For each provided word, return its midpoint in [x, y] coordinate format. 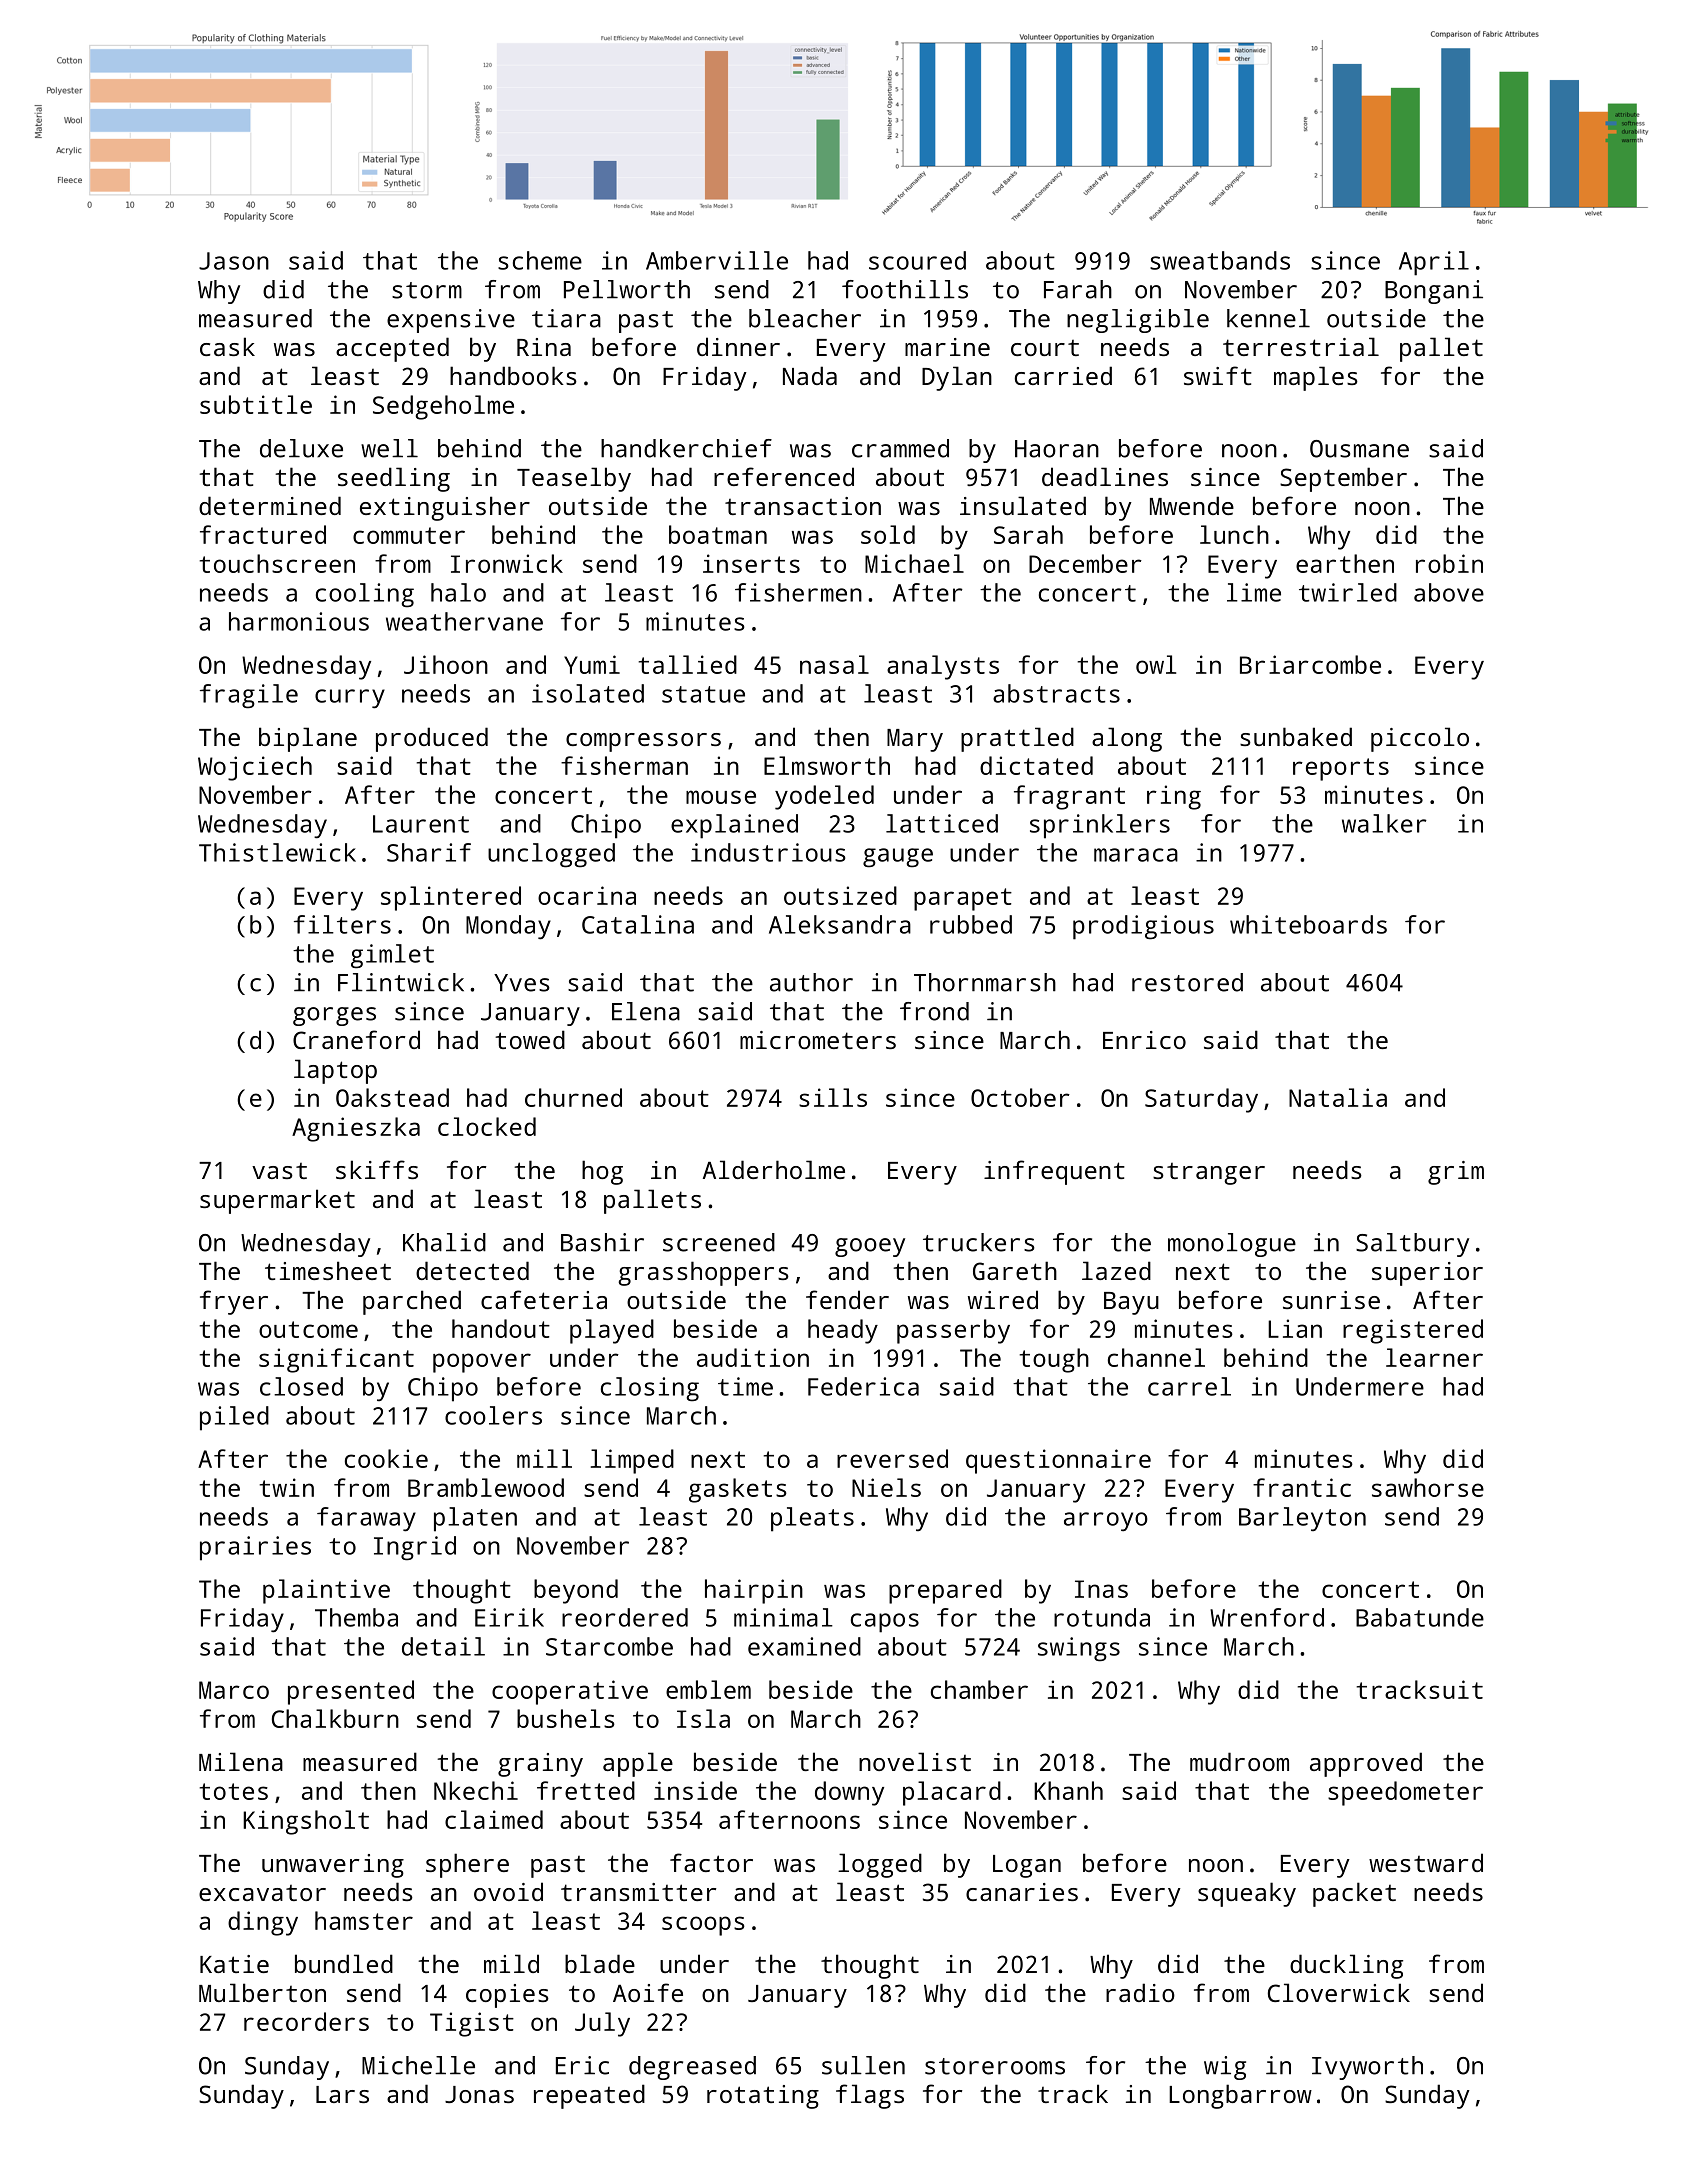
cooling [365, 595]
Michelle [418, 2065]
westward [1426, 1862]
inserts [751, 563]
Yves [522, 983]
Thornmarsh [985, 982]
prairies [255, 1548]
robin [1449, 563]
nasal [834, 664]
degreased [692, 2068]
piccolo [1420, 739]
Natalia [1338, 1097]
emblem [708, 1689]
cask [227, 346]
